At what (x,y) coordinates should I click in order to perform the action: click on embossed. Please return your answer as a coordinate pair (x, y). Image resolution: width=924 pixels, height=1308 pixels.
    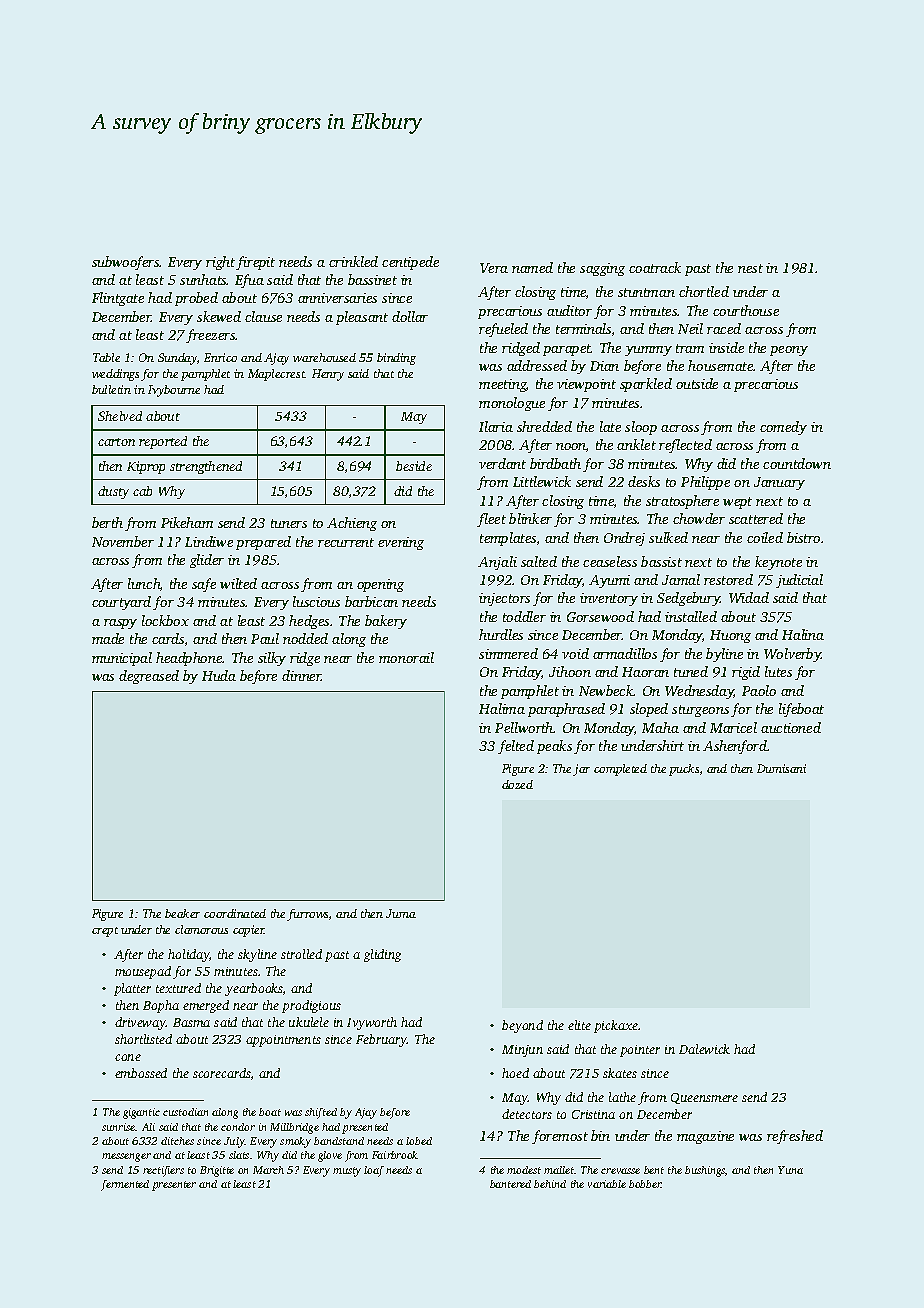
    Looking at the image, I should click on (141, 1073).
